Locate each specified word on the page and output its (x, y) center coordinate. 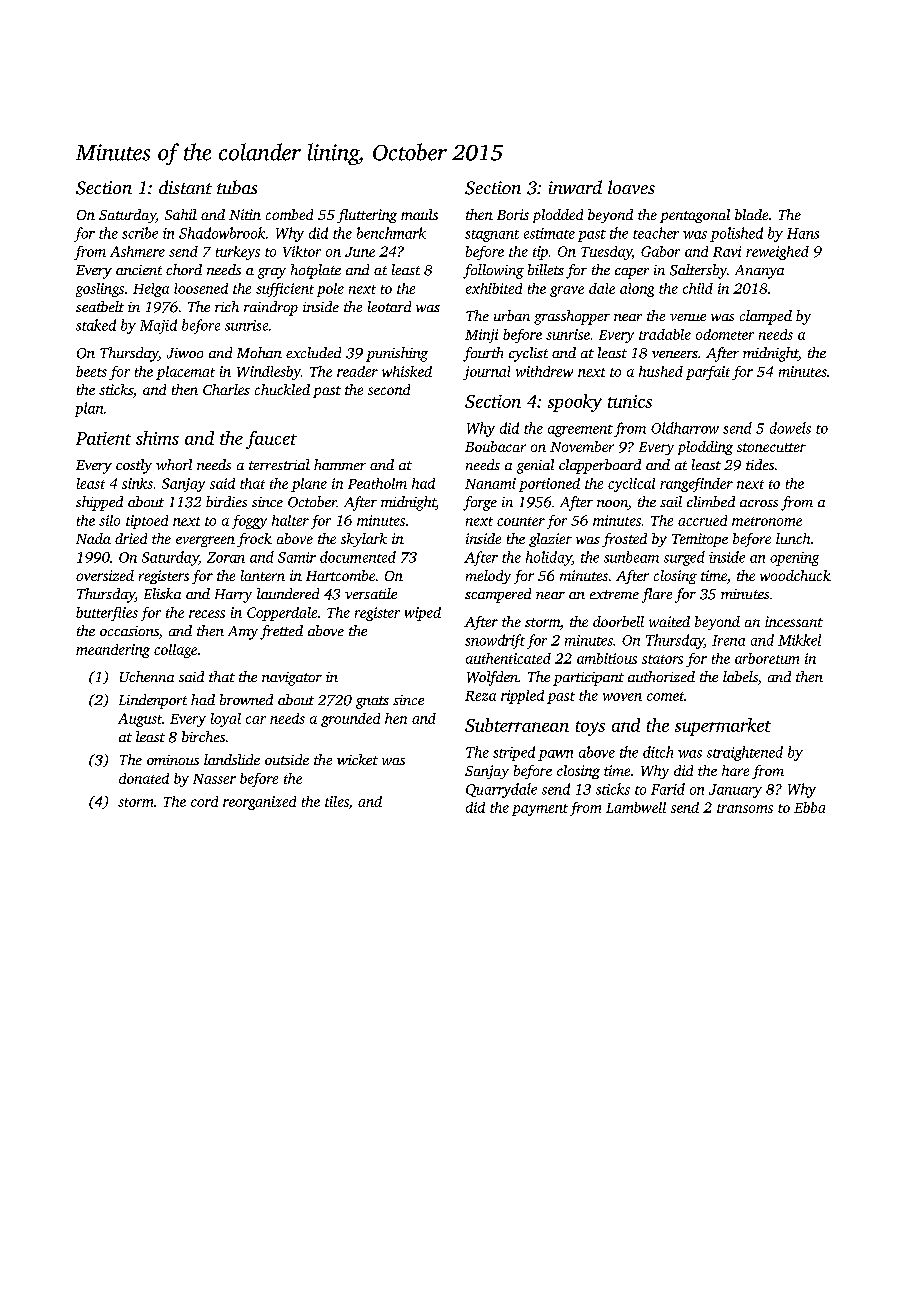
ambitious (607, 658)
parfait (708, 373)
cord (204, 801)
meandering (113, 651)
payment (540, 810)
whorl (174, 464)
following (493, 271)
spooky (575, 403)
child (698, 288)
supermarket (723, 727)
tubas (237, 187)
